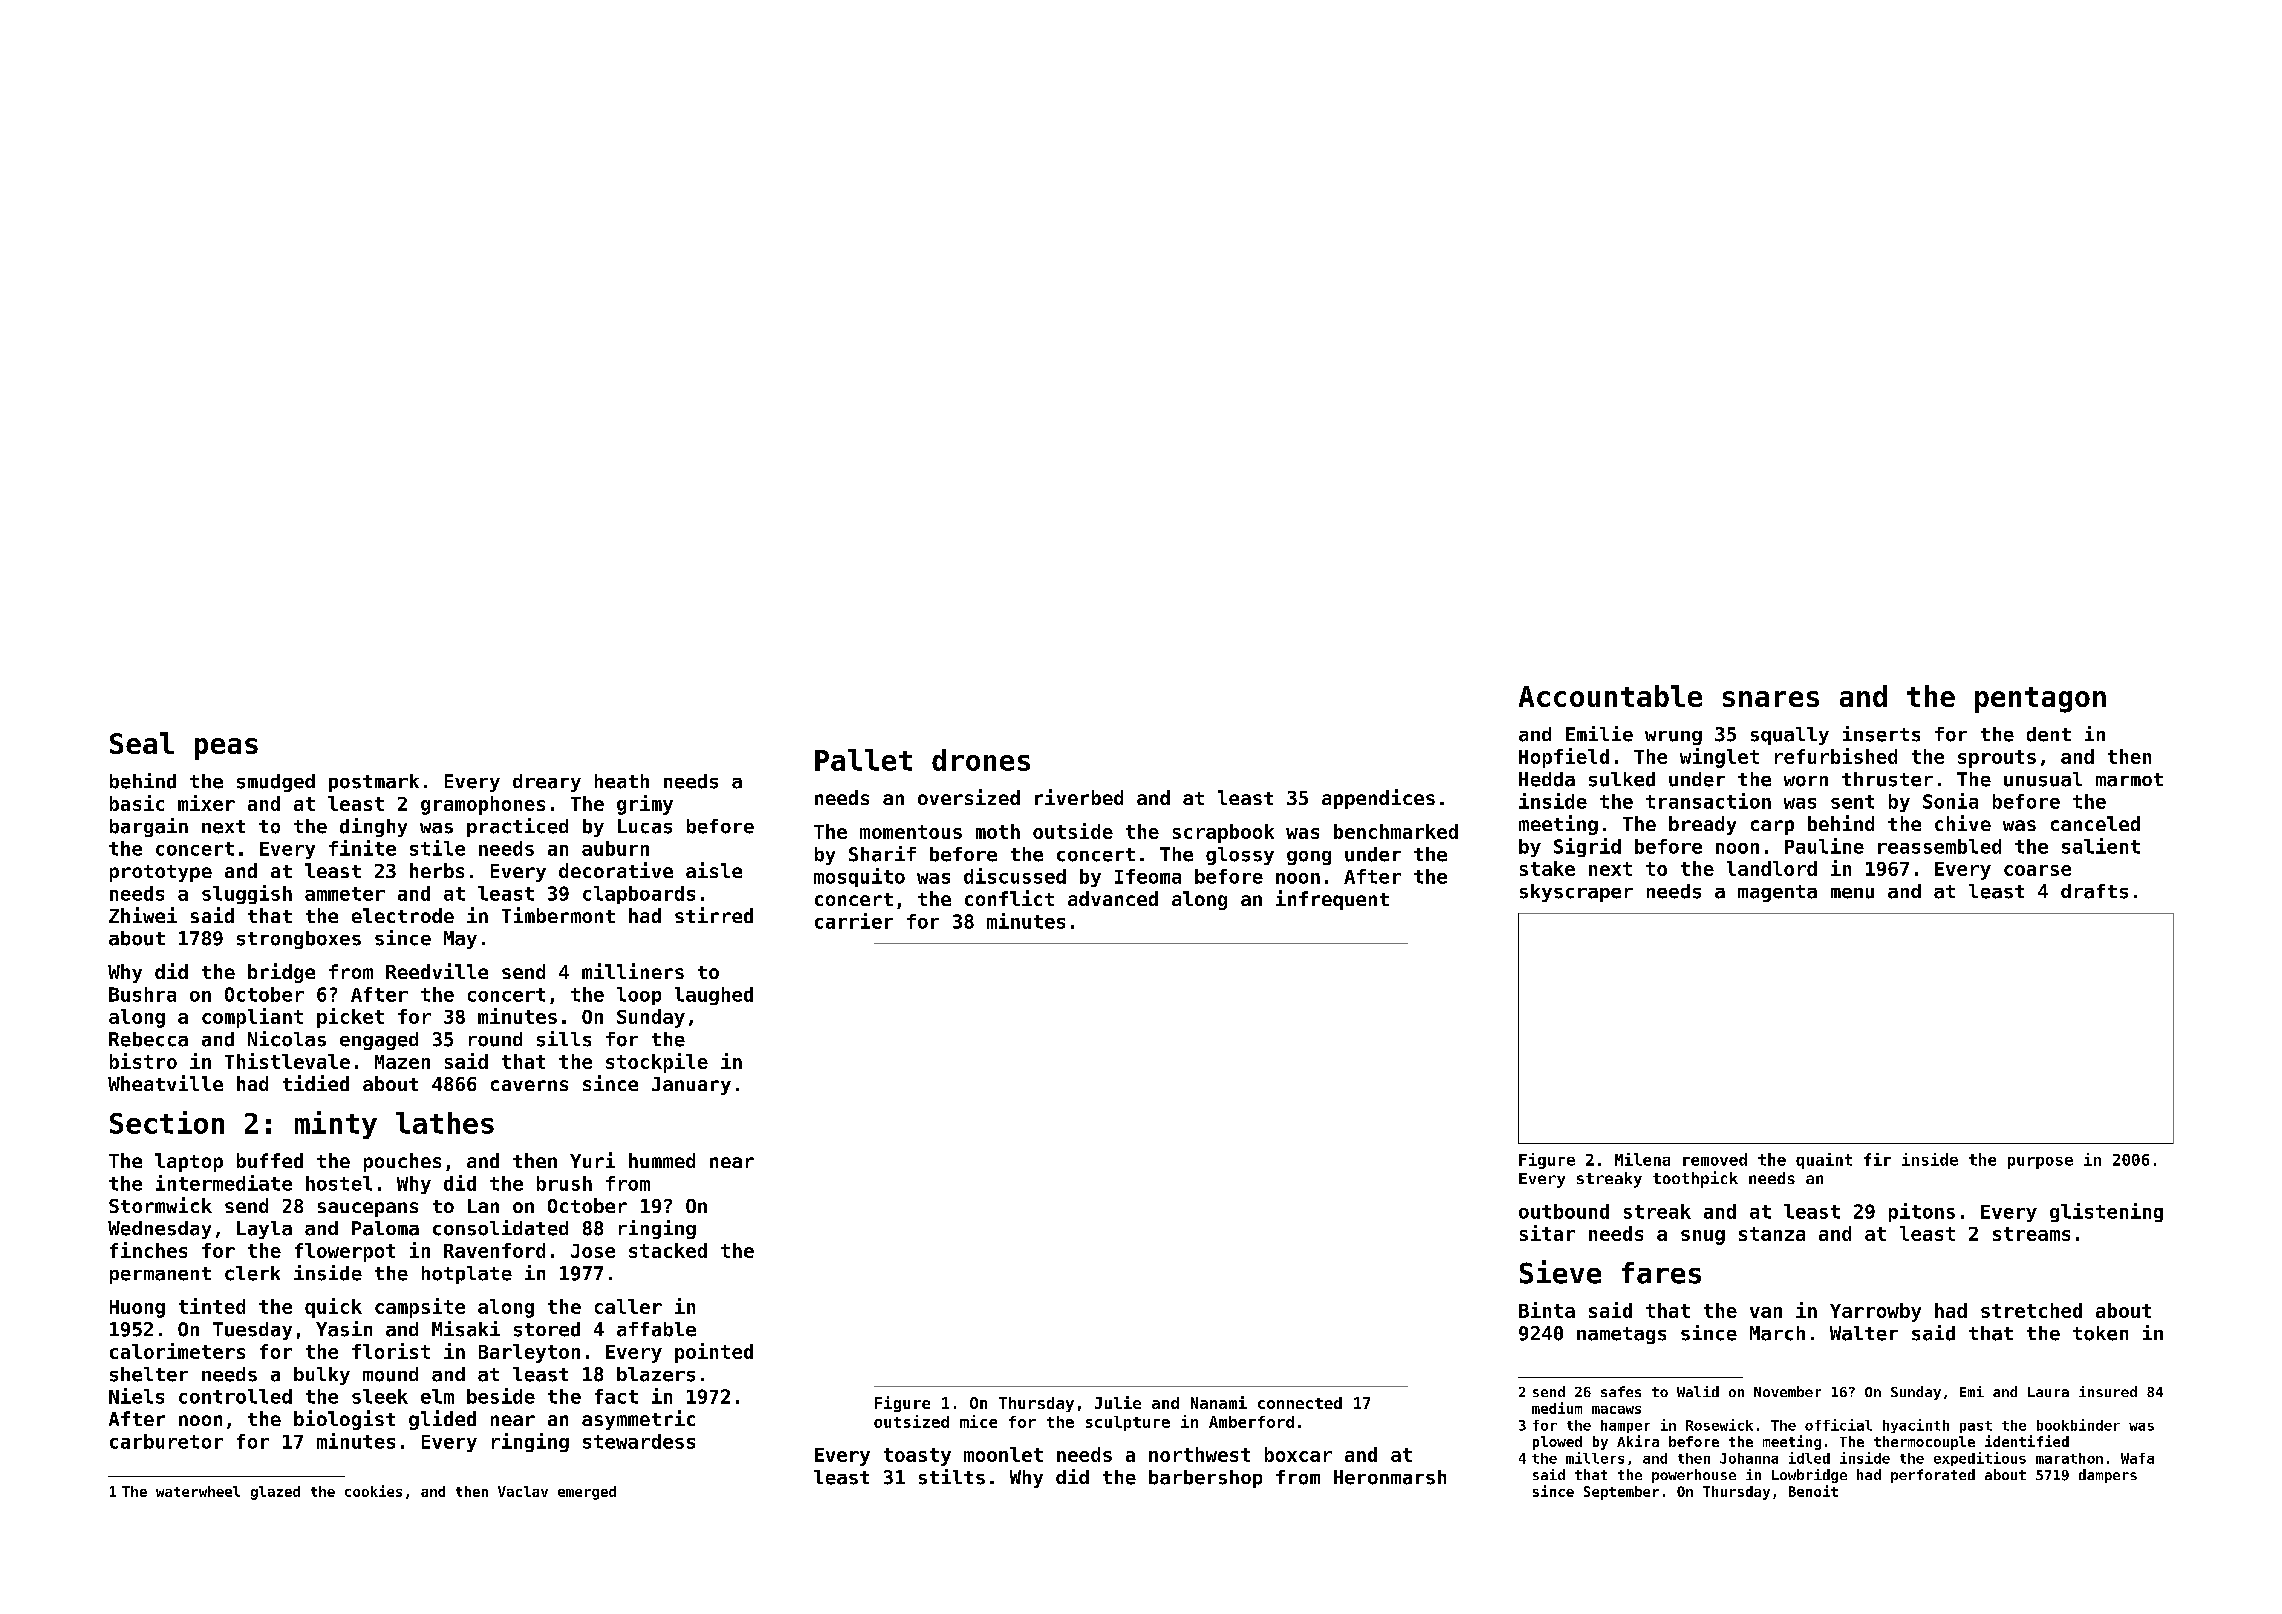  Describe the element at coordinates (1749, 1458) in the screenshot. I see `Johanna` at that location.
